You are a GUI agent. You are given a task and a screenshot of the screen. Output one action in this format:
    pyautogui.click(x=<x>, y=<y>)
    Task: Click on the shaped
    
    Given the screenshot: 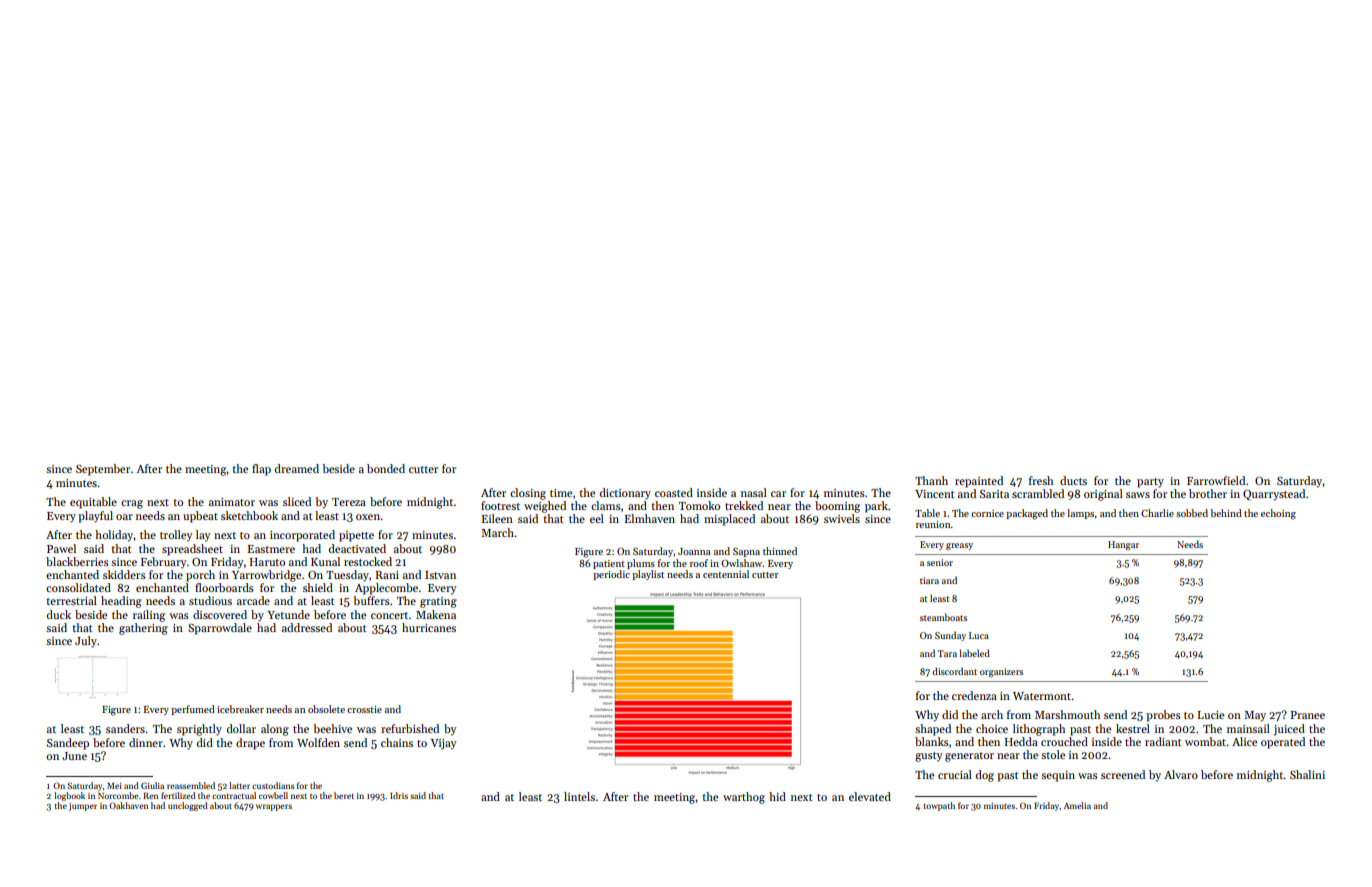 What is the action you would take?
    pyautogui.click(x=933, y=730)
